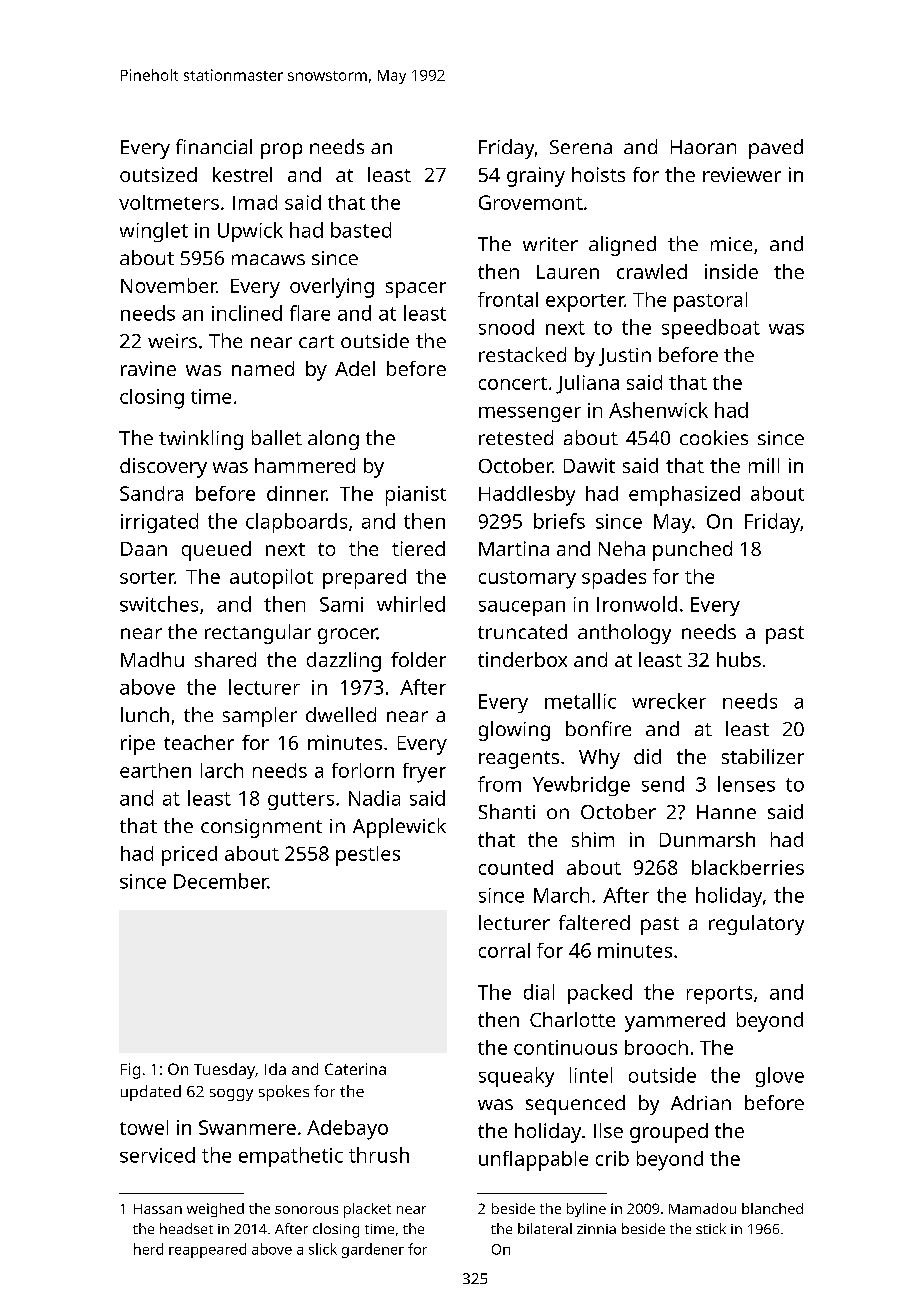  Describe the element at coordinates (268, 259) in the screenshot. I see `macaws` at that location.
